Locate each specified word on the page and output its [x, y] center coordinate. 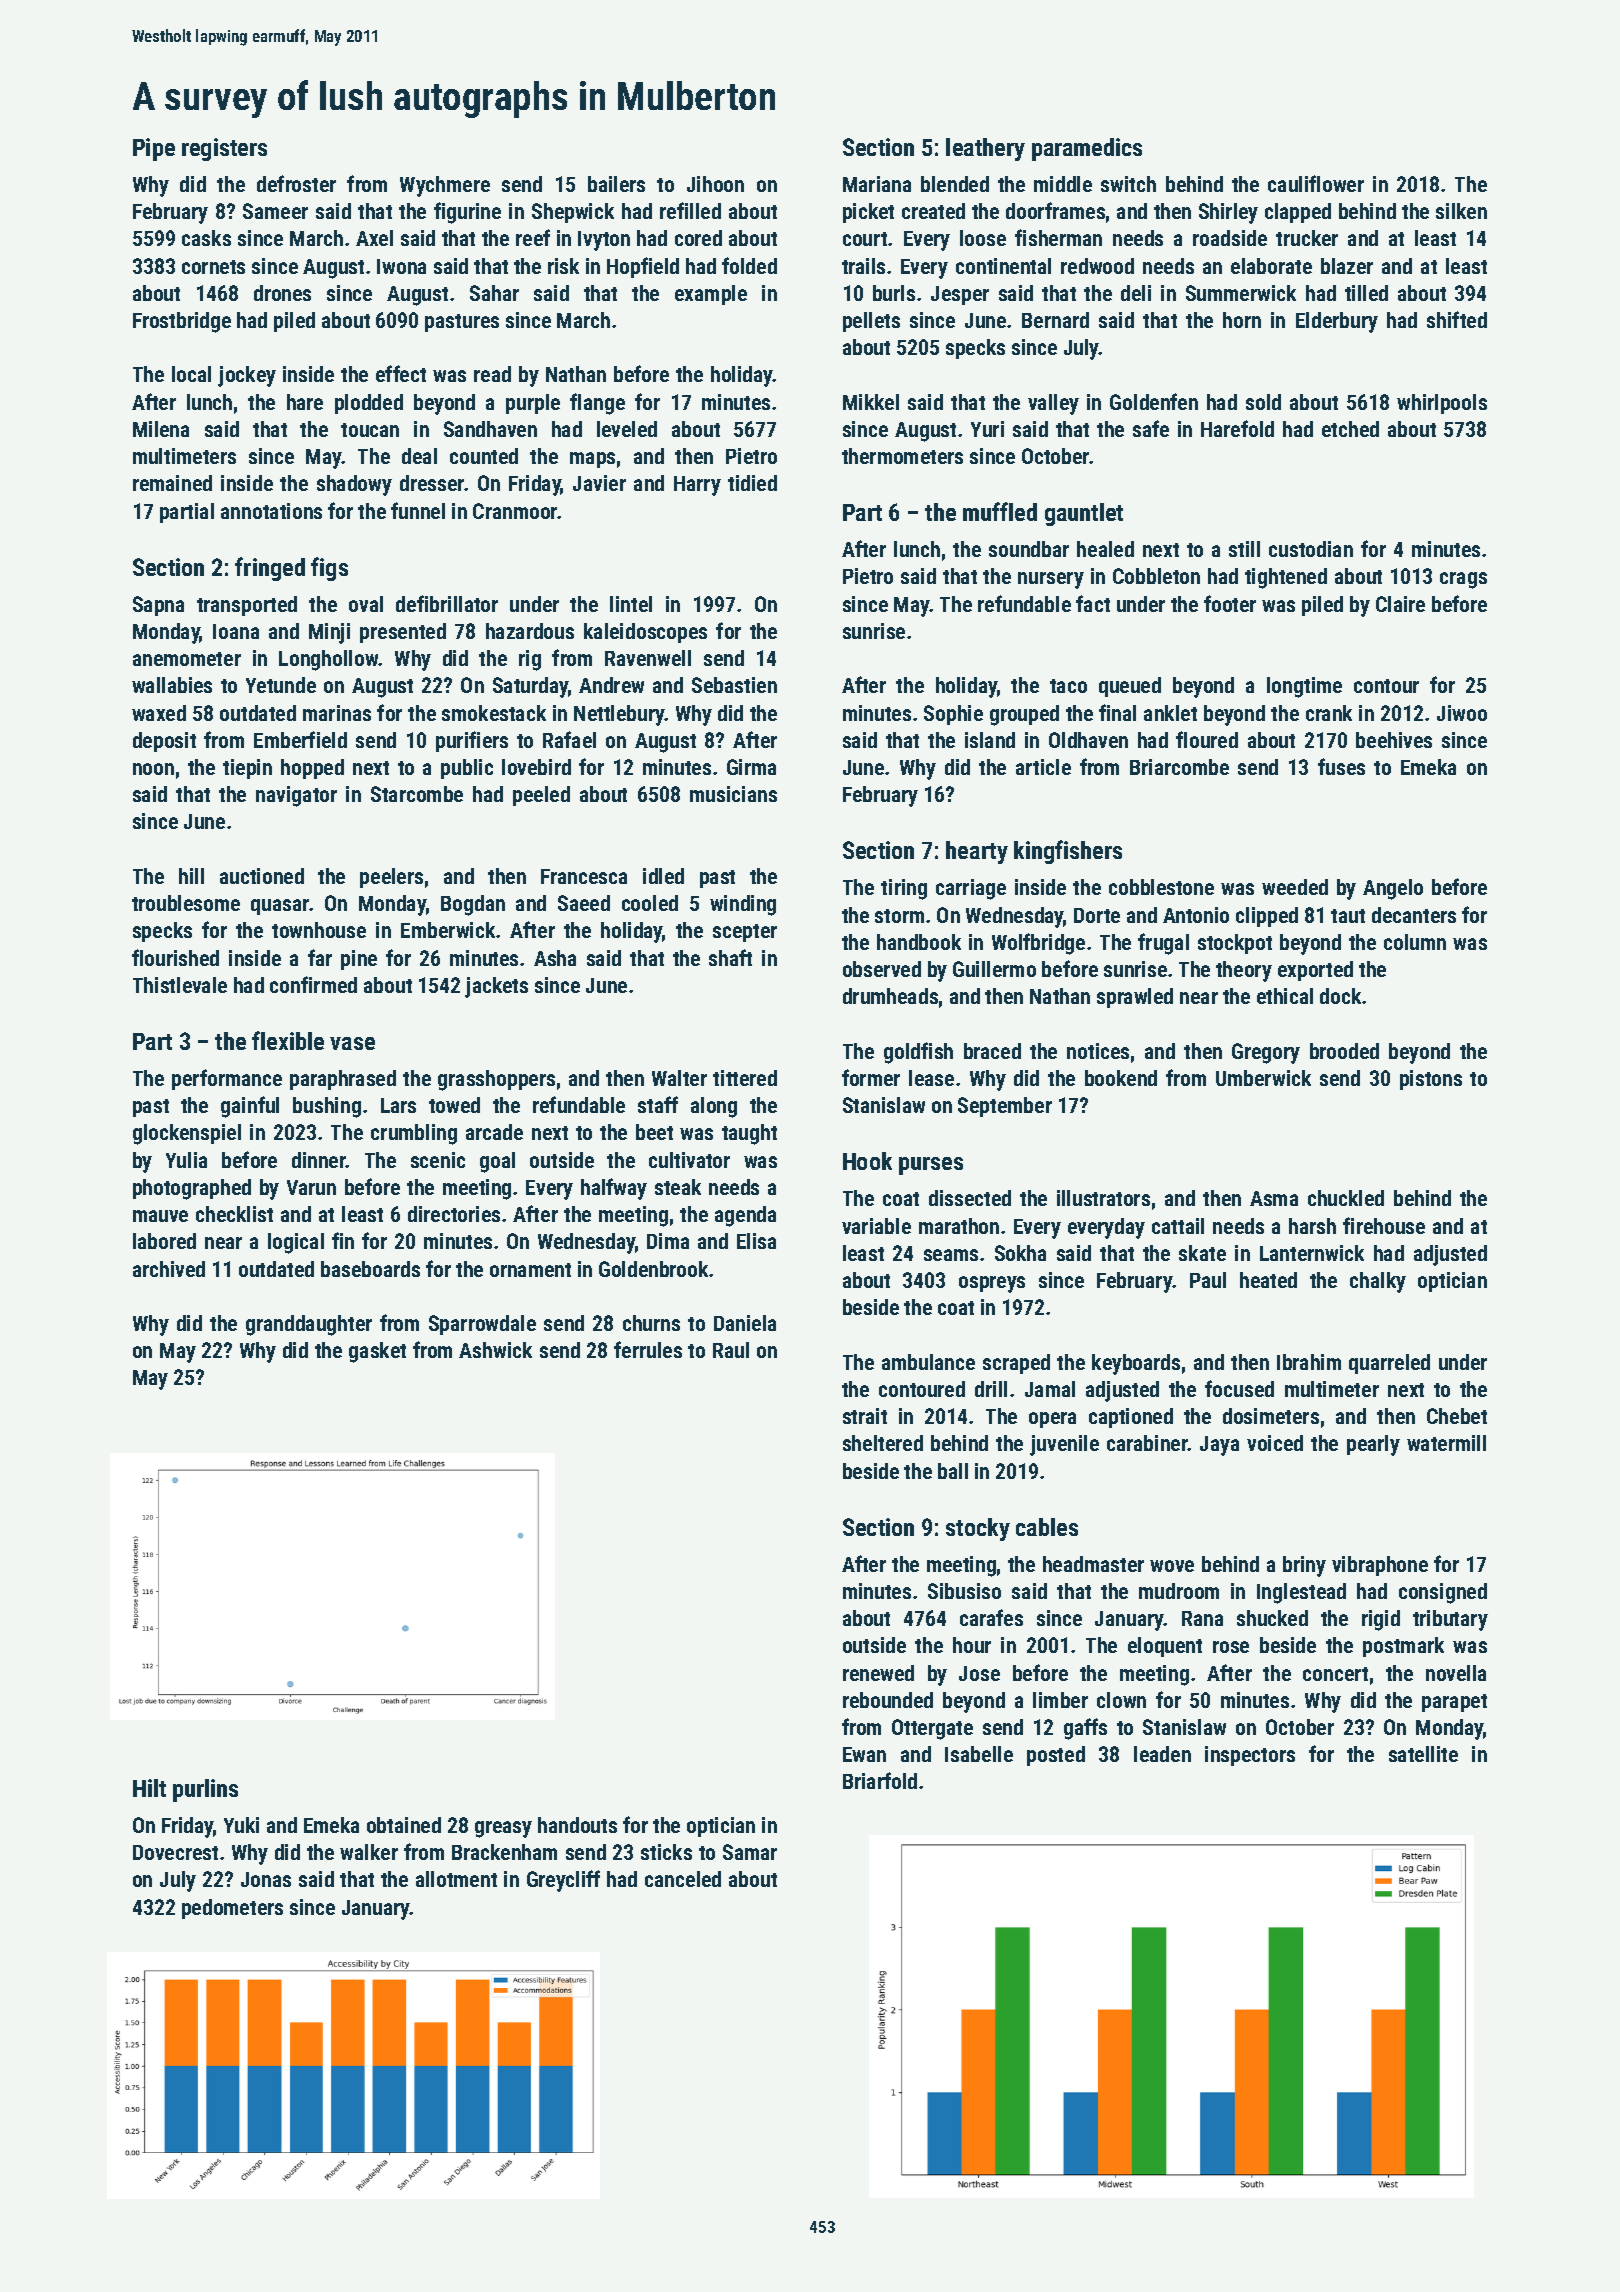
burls [894, 293]
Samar [750, 1852]
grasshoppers [496, 1080]
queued [1130, 687]
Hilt [149, 1788]
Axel [374, 238]
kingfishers [1068, 852]
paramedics [1087, 149]
